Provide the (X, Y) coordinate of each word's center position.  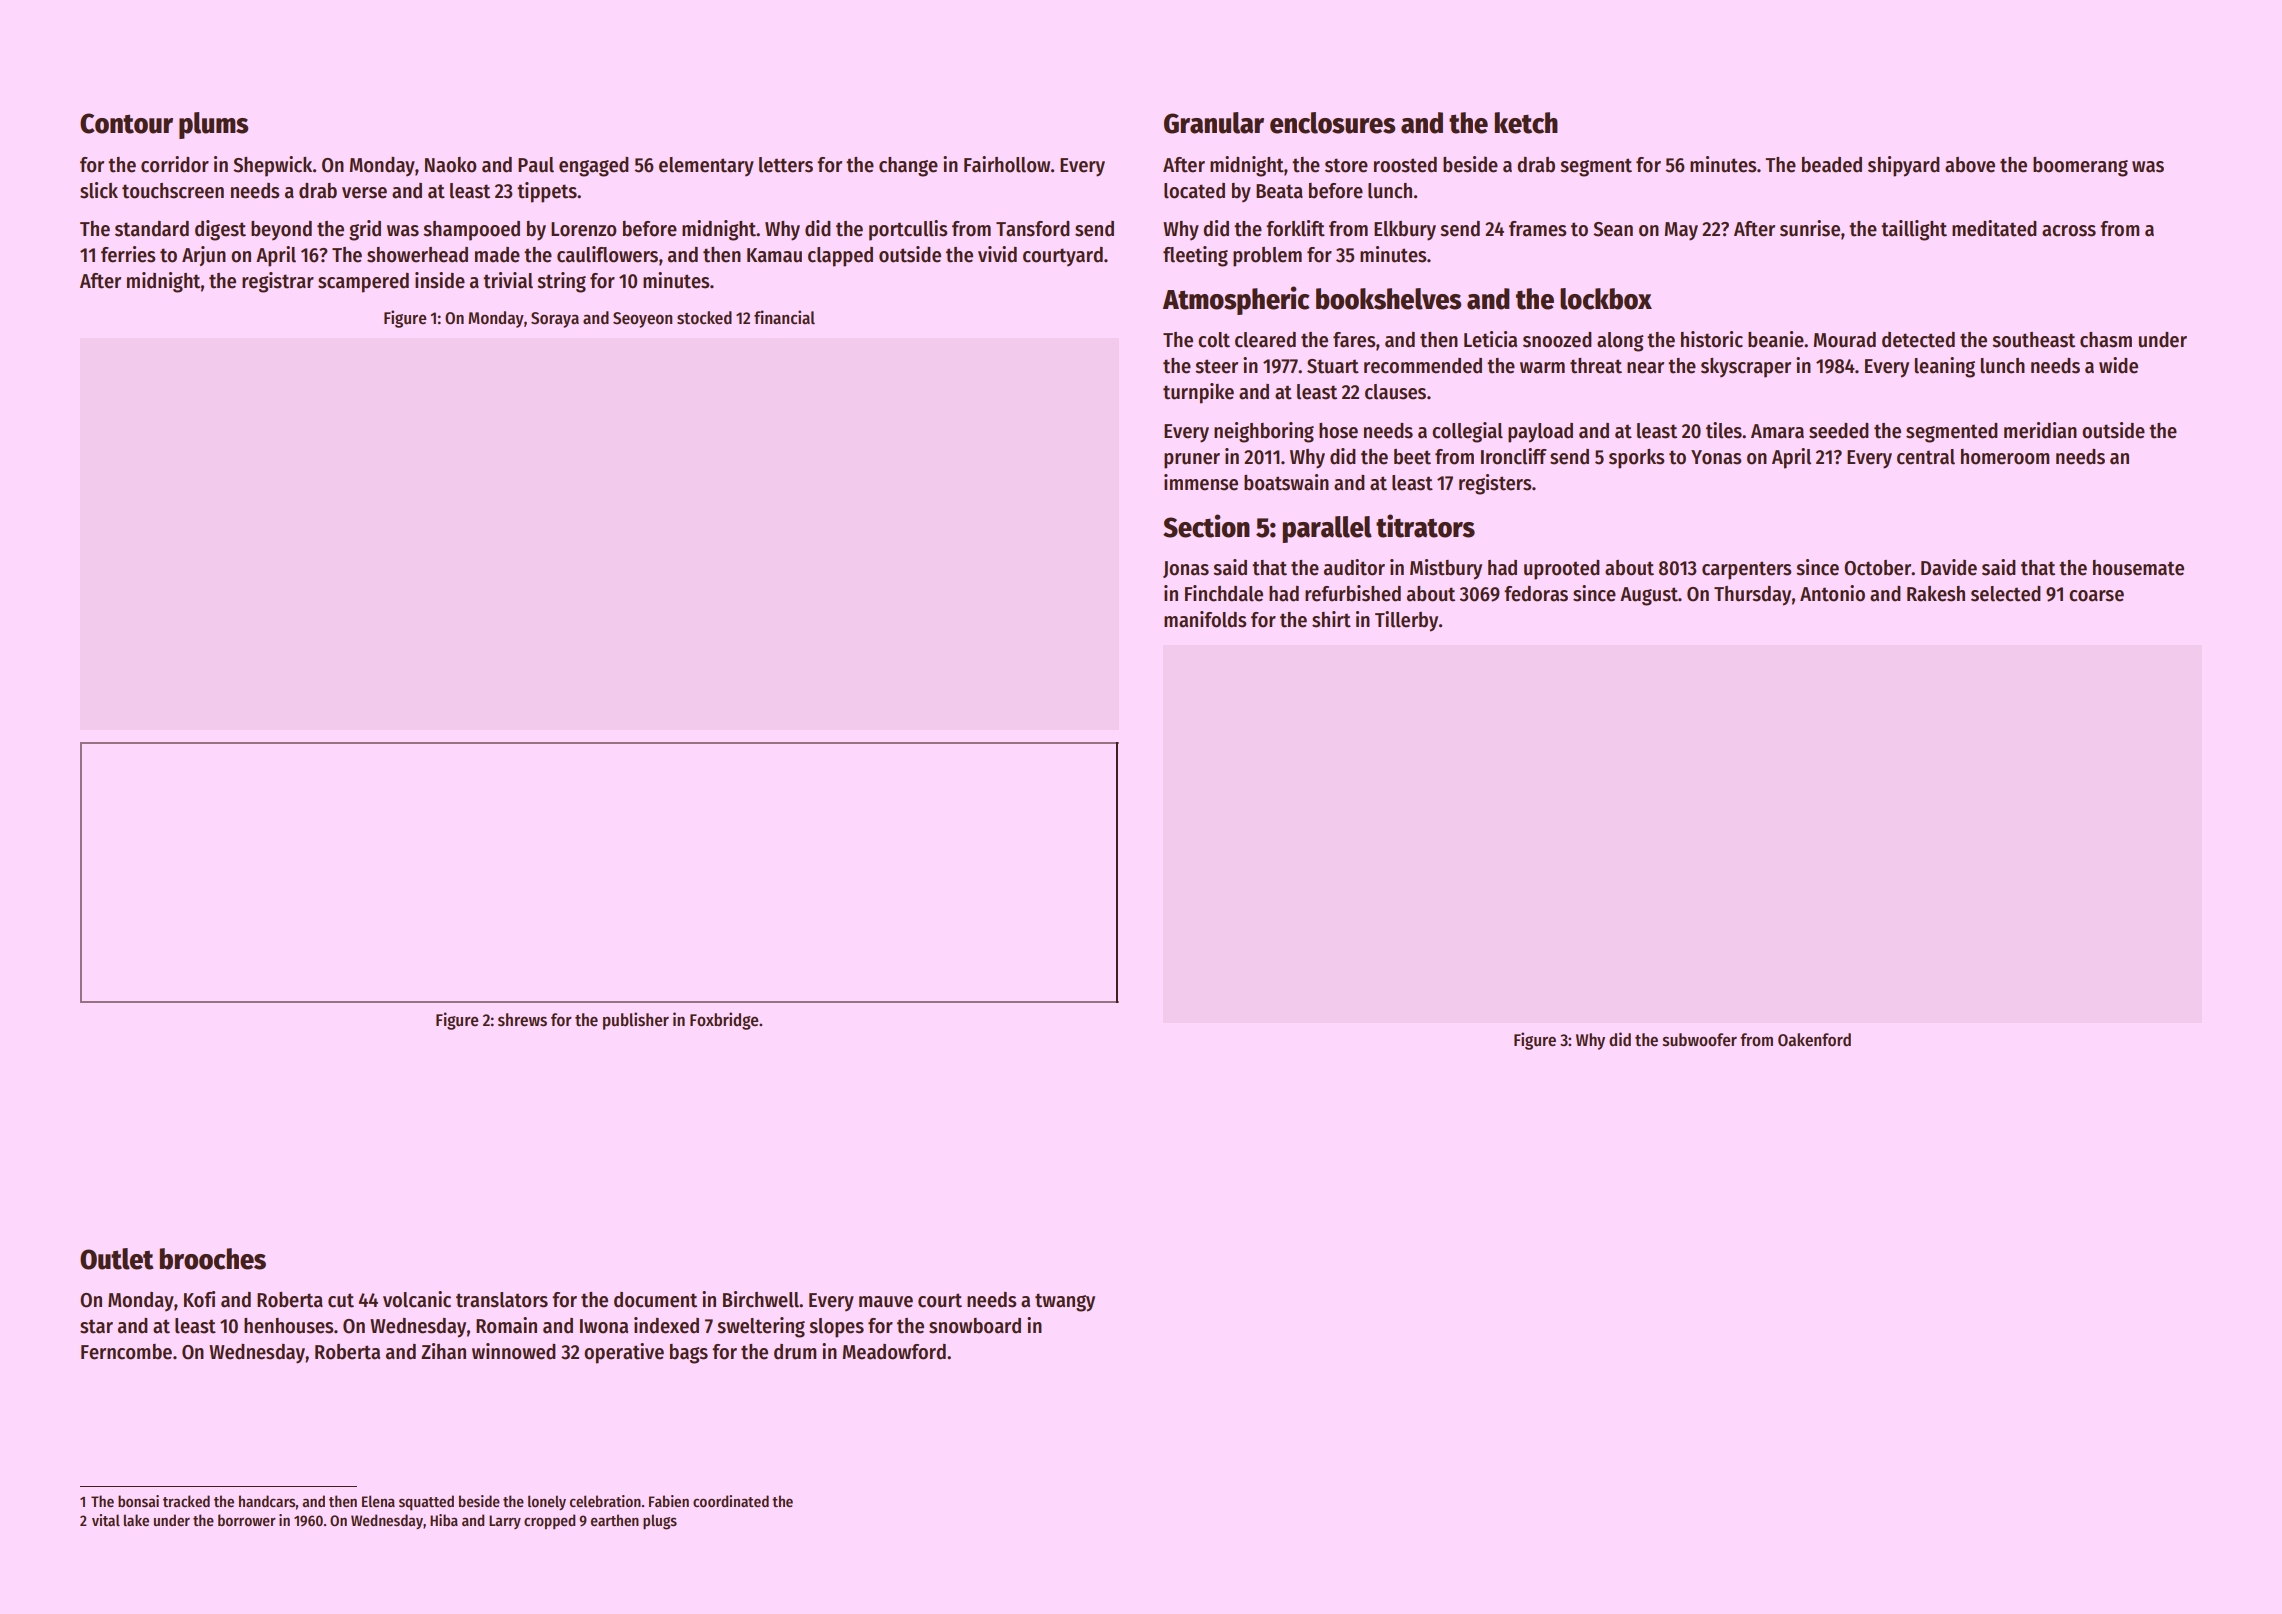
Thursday (1752, 596)
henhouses (289, 1326)
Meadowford (894, 1352)
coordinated (731, 1501)
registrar (278, 282)
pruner (1192, 461)
